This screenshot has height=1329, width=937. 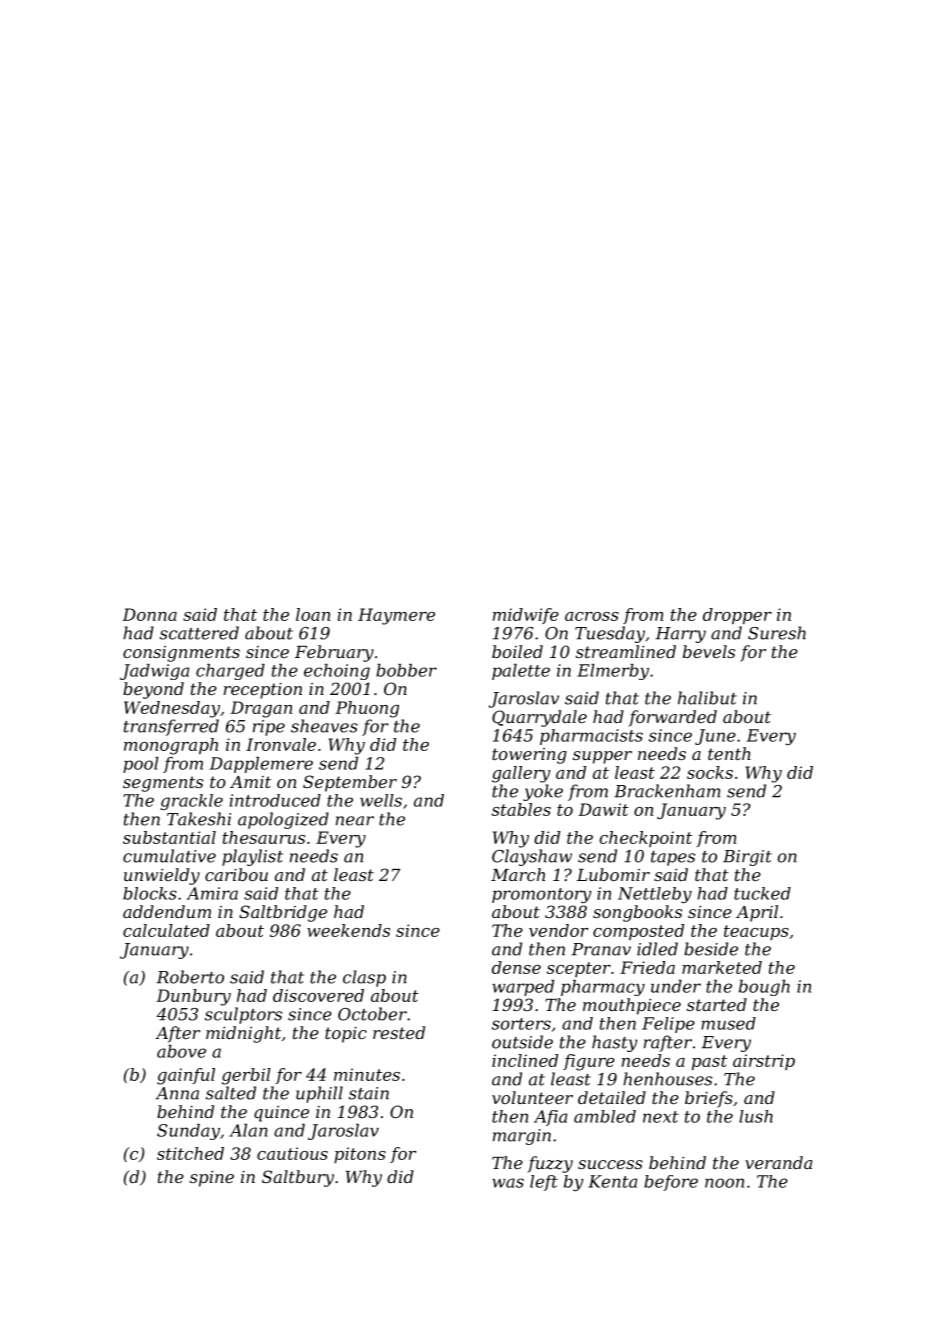 I want to click on weekends, so click(x=348, y=930).
